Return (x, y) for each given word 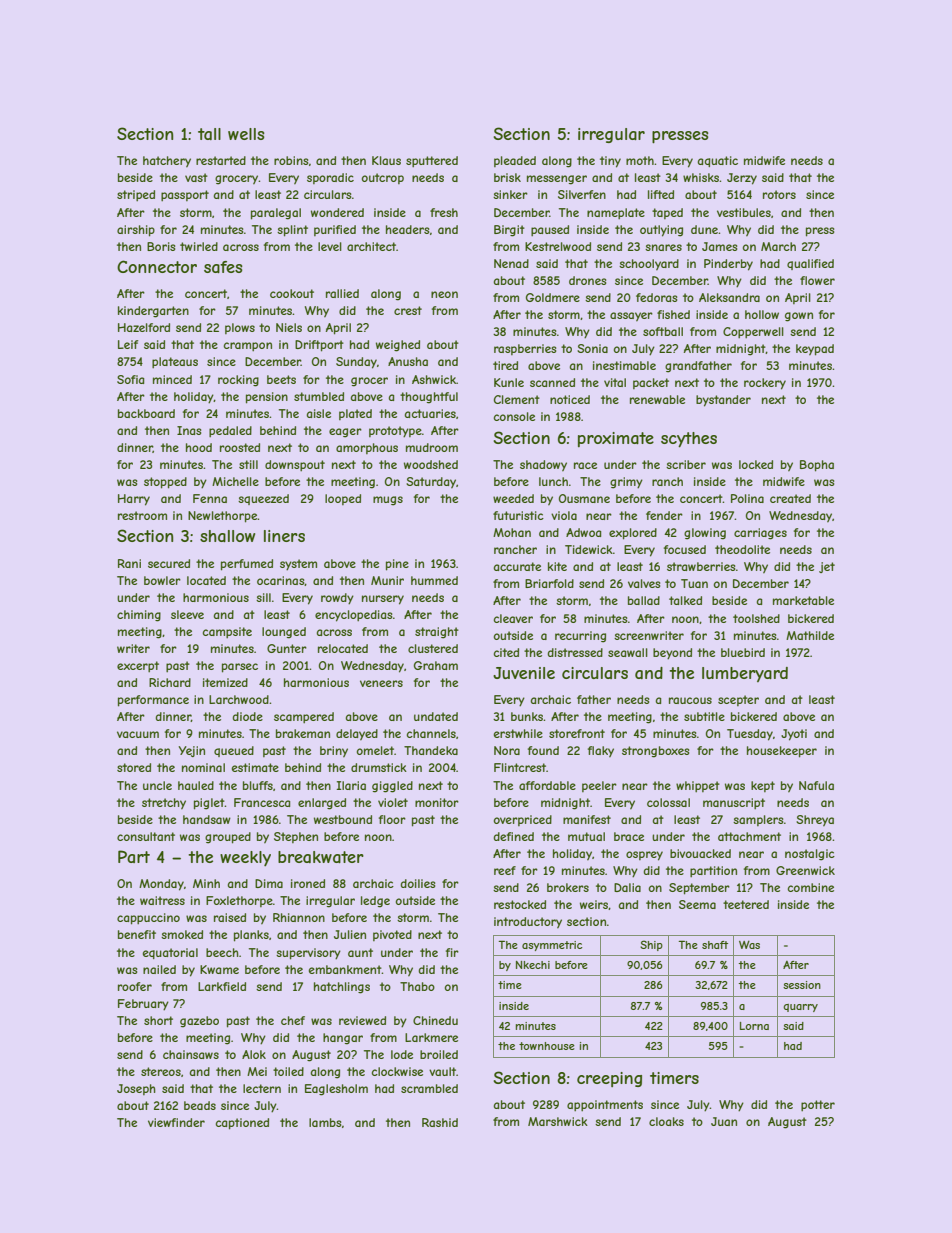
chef (293, 1020)
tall (209, 134)
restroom (142, 515)
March (778, 246)
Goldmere (553, 297)
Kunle (509, 382)
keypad (815, 350)
